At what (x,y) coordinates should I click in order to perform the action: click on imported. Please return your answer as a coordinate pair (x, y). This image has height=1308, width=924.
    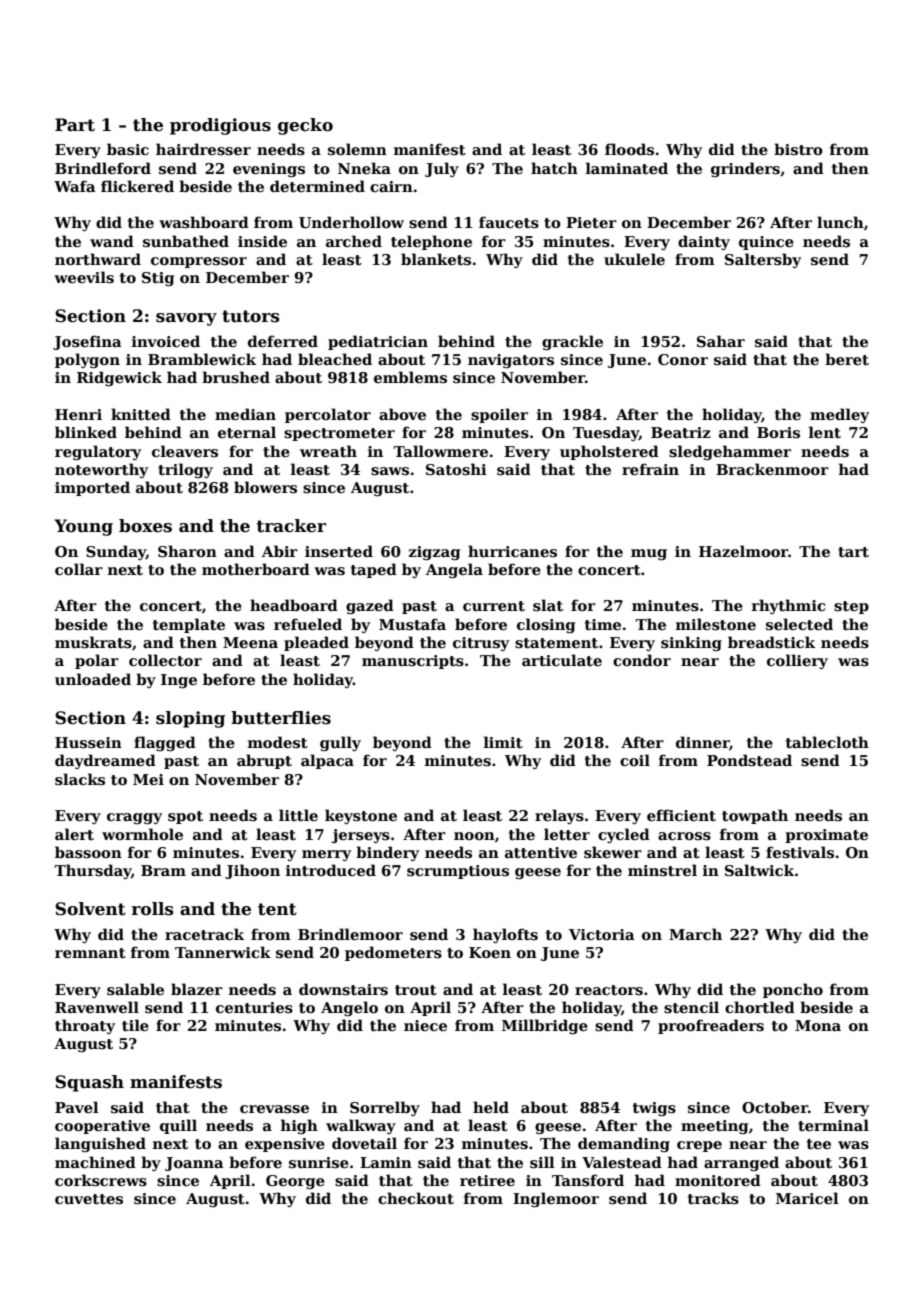
    Looking at the image, I should click on (92, 488).
